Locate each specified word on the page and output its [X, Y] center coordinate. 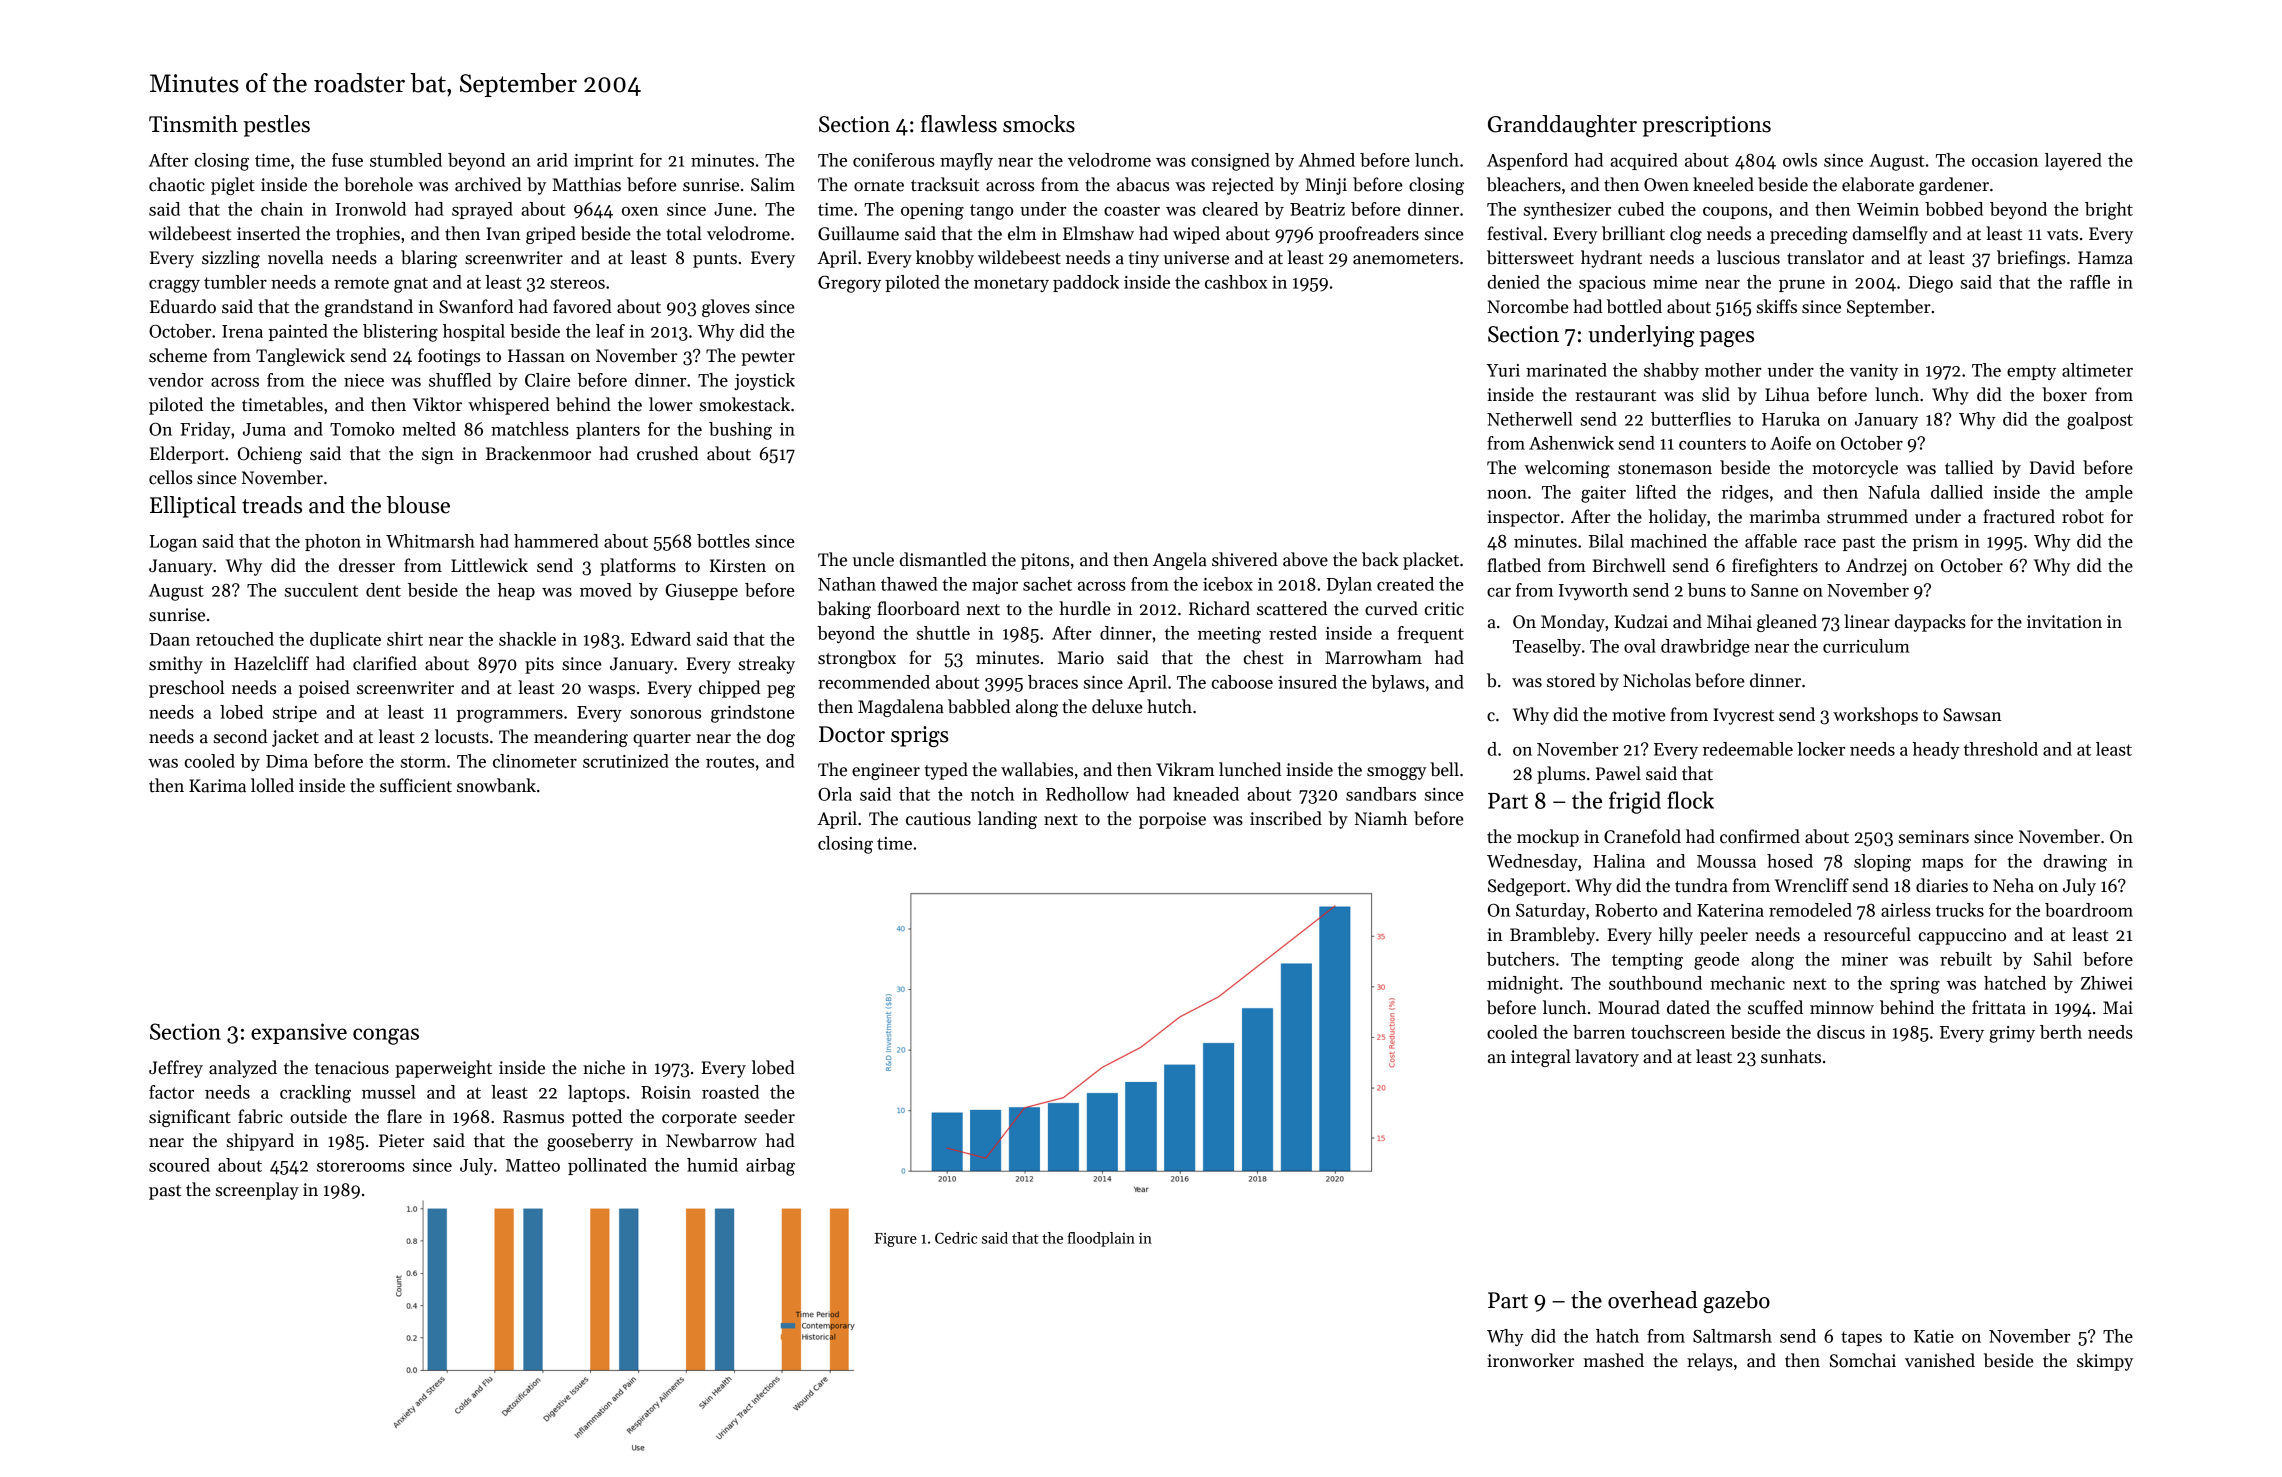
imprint [604, 162]
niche [604, 1067]
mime [1675, 282]
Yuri [1503, 370]
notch [992, 794]
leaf [610, 331]
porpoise [1172, 820]
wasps [611, 691]
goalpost [2100, 421]
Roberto [1626, 910]
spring [1915, 985]
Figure [896, 1240]
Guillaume [858, 233]
